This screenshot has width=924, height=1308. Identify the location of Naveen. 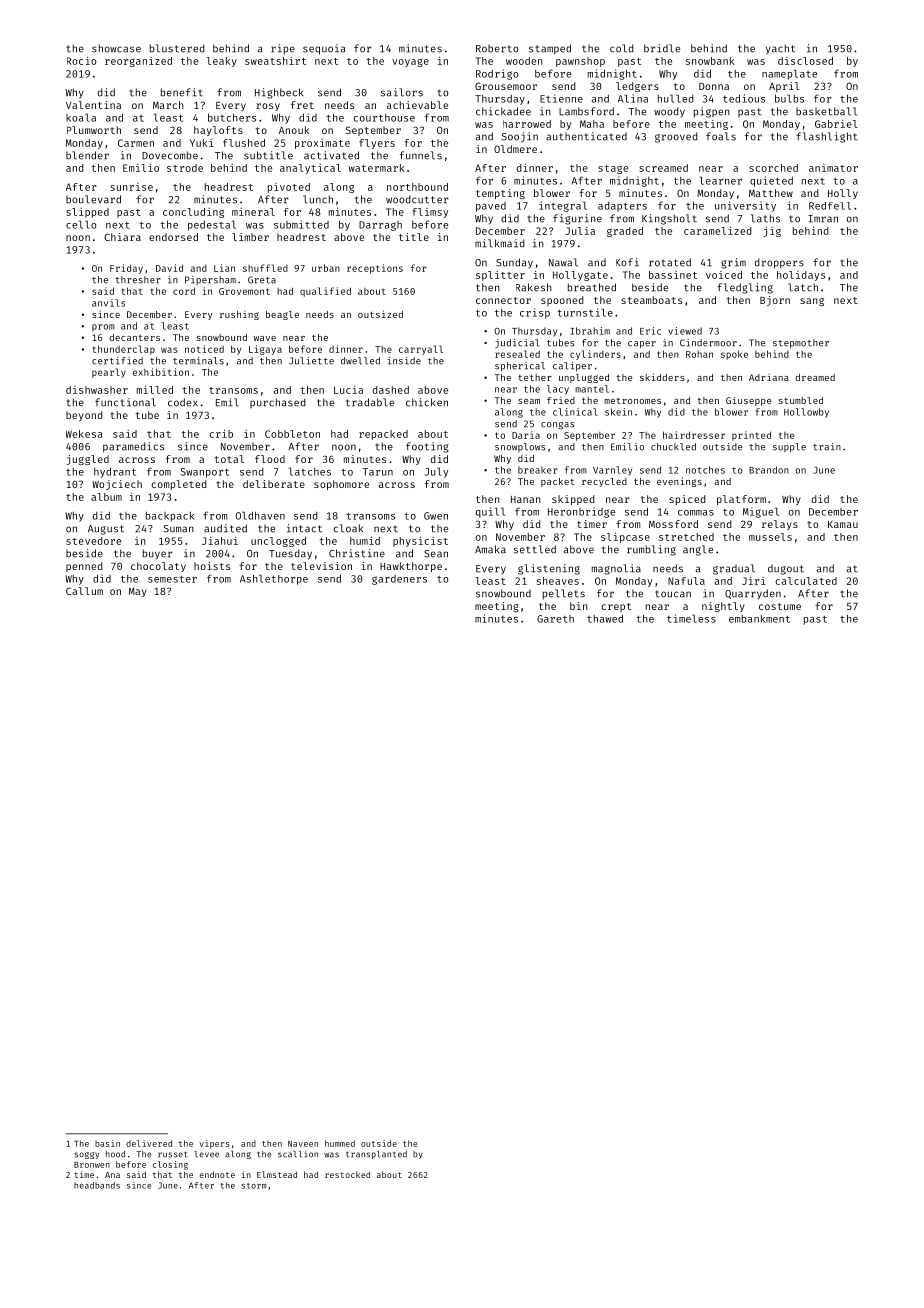
(303, 1144).
